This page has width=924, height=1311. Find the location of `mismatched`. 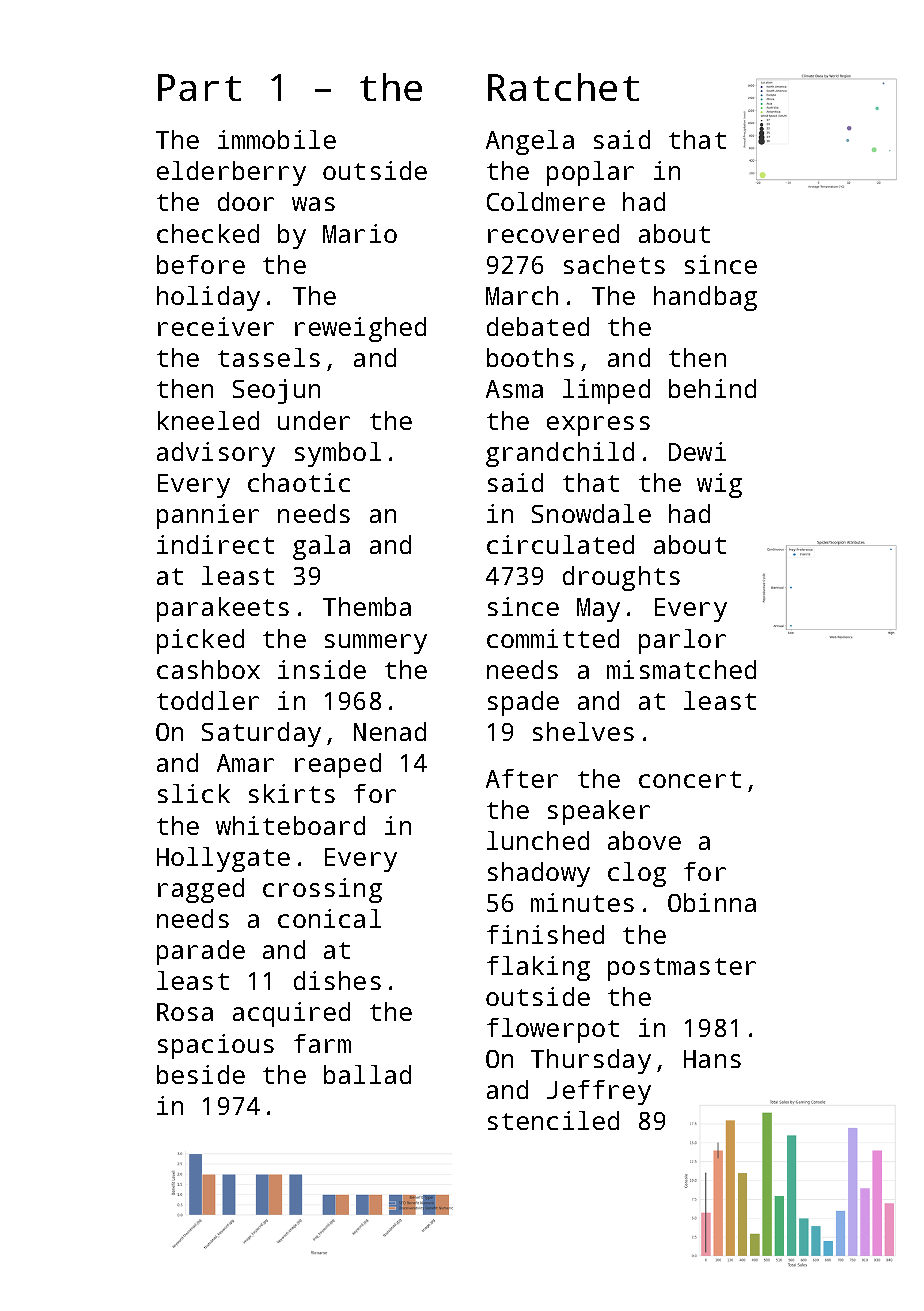

mismatched is located at coordinates (681, 669).
